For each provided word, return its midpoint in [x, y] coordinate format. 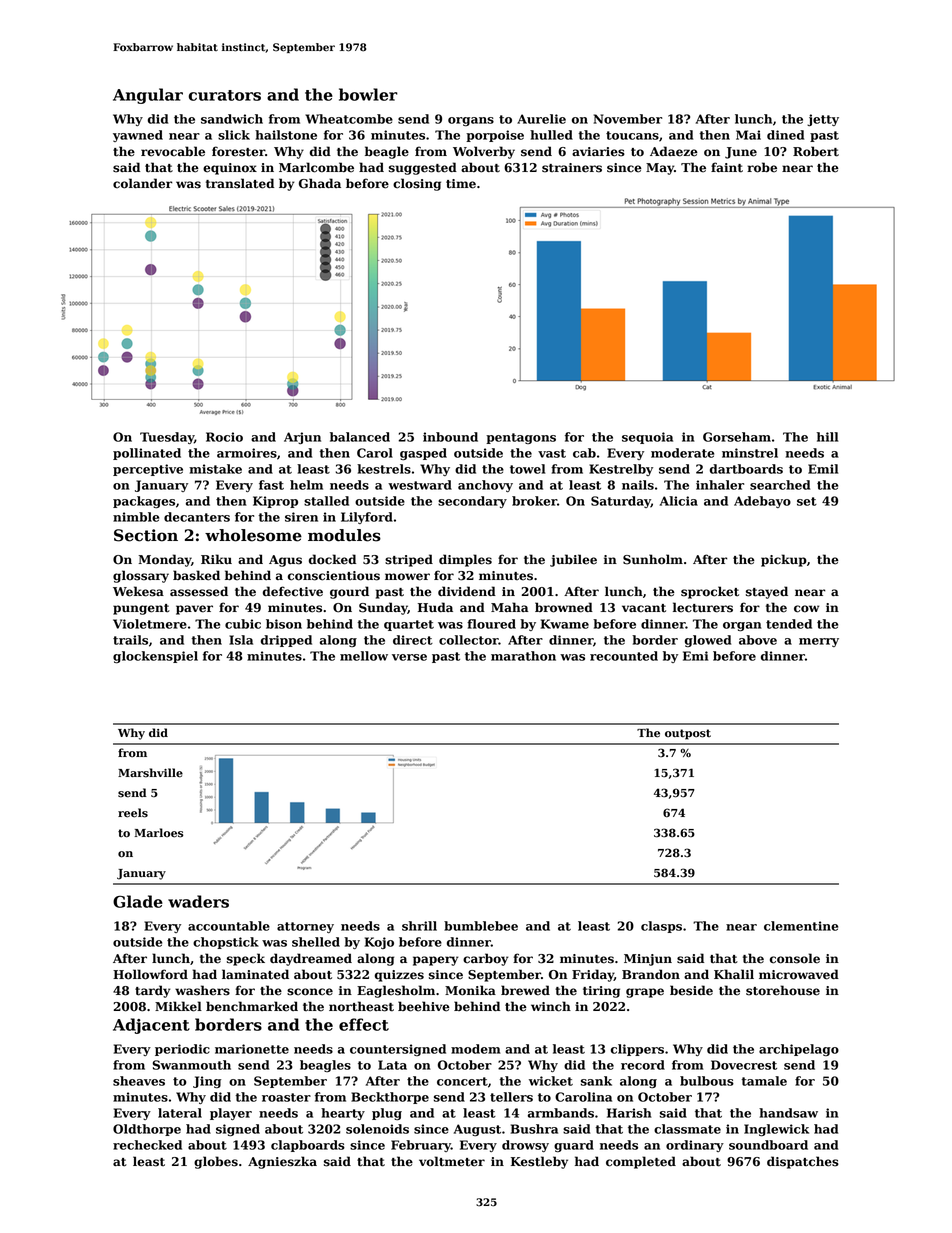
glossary [141, 576]
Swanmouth [192, 1065]
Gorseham [737, 437]
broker [534, 501]
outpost [688, 734]
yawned [138, 136]
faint [727, 167]
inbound [450, 437]
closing [417, 184]
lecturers [703, 607]
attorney [305, 927]
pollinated [147, 454]
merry [819, 642]
